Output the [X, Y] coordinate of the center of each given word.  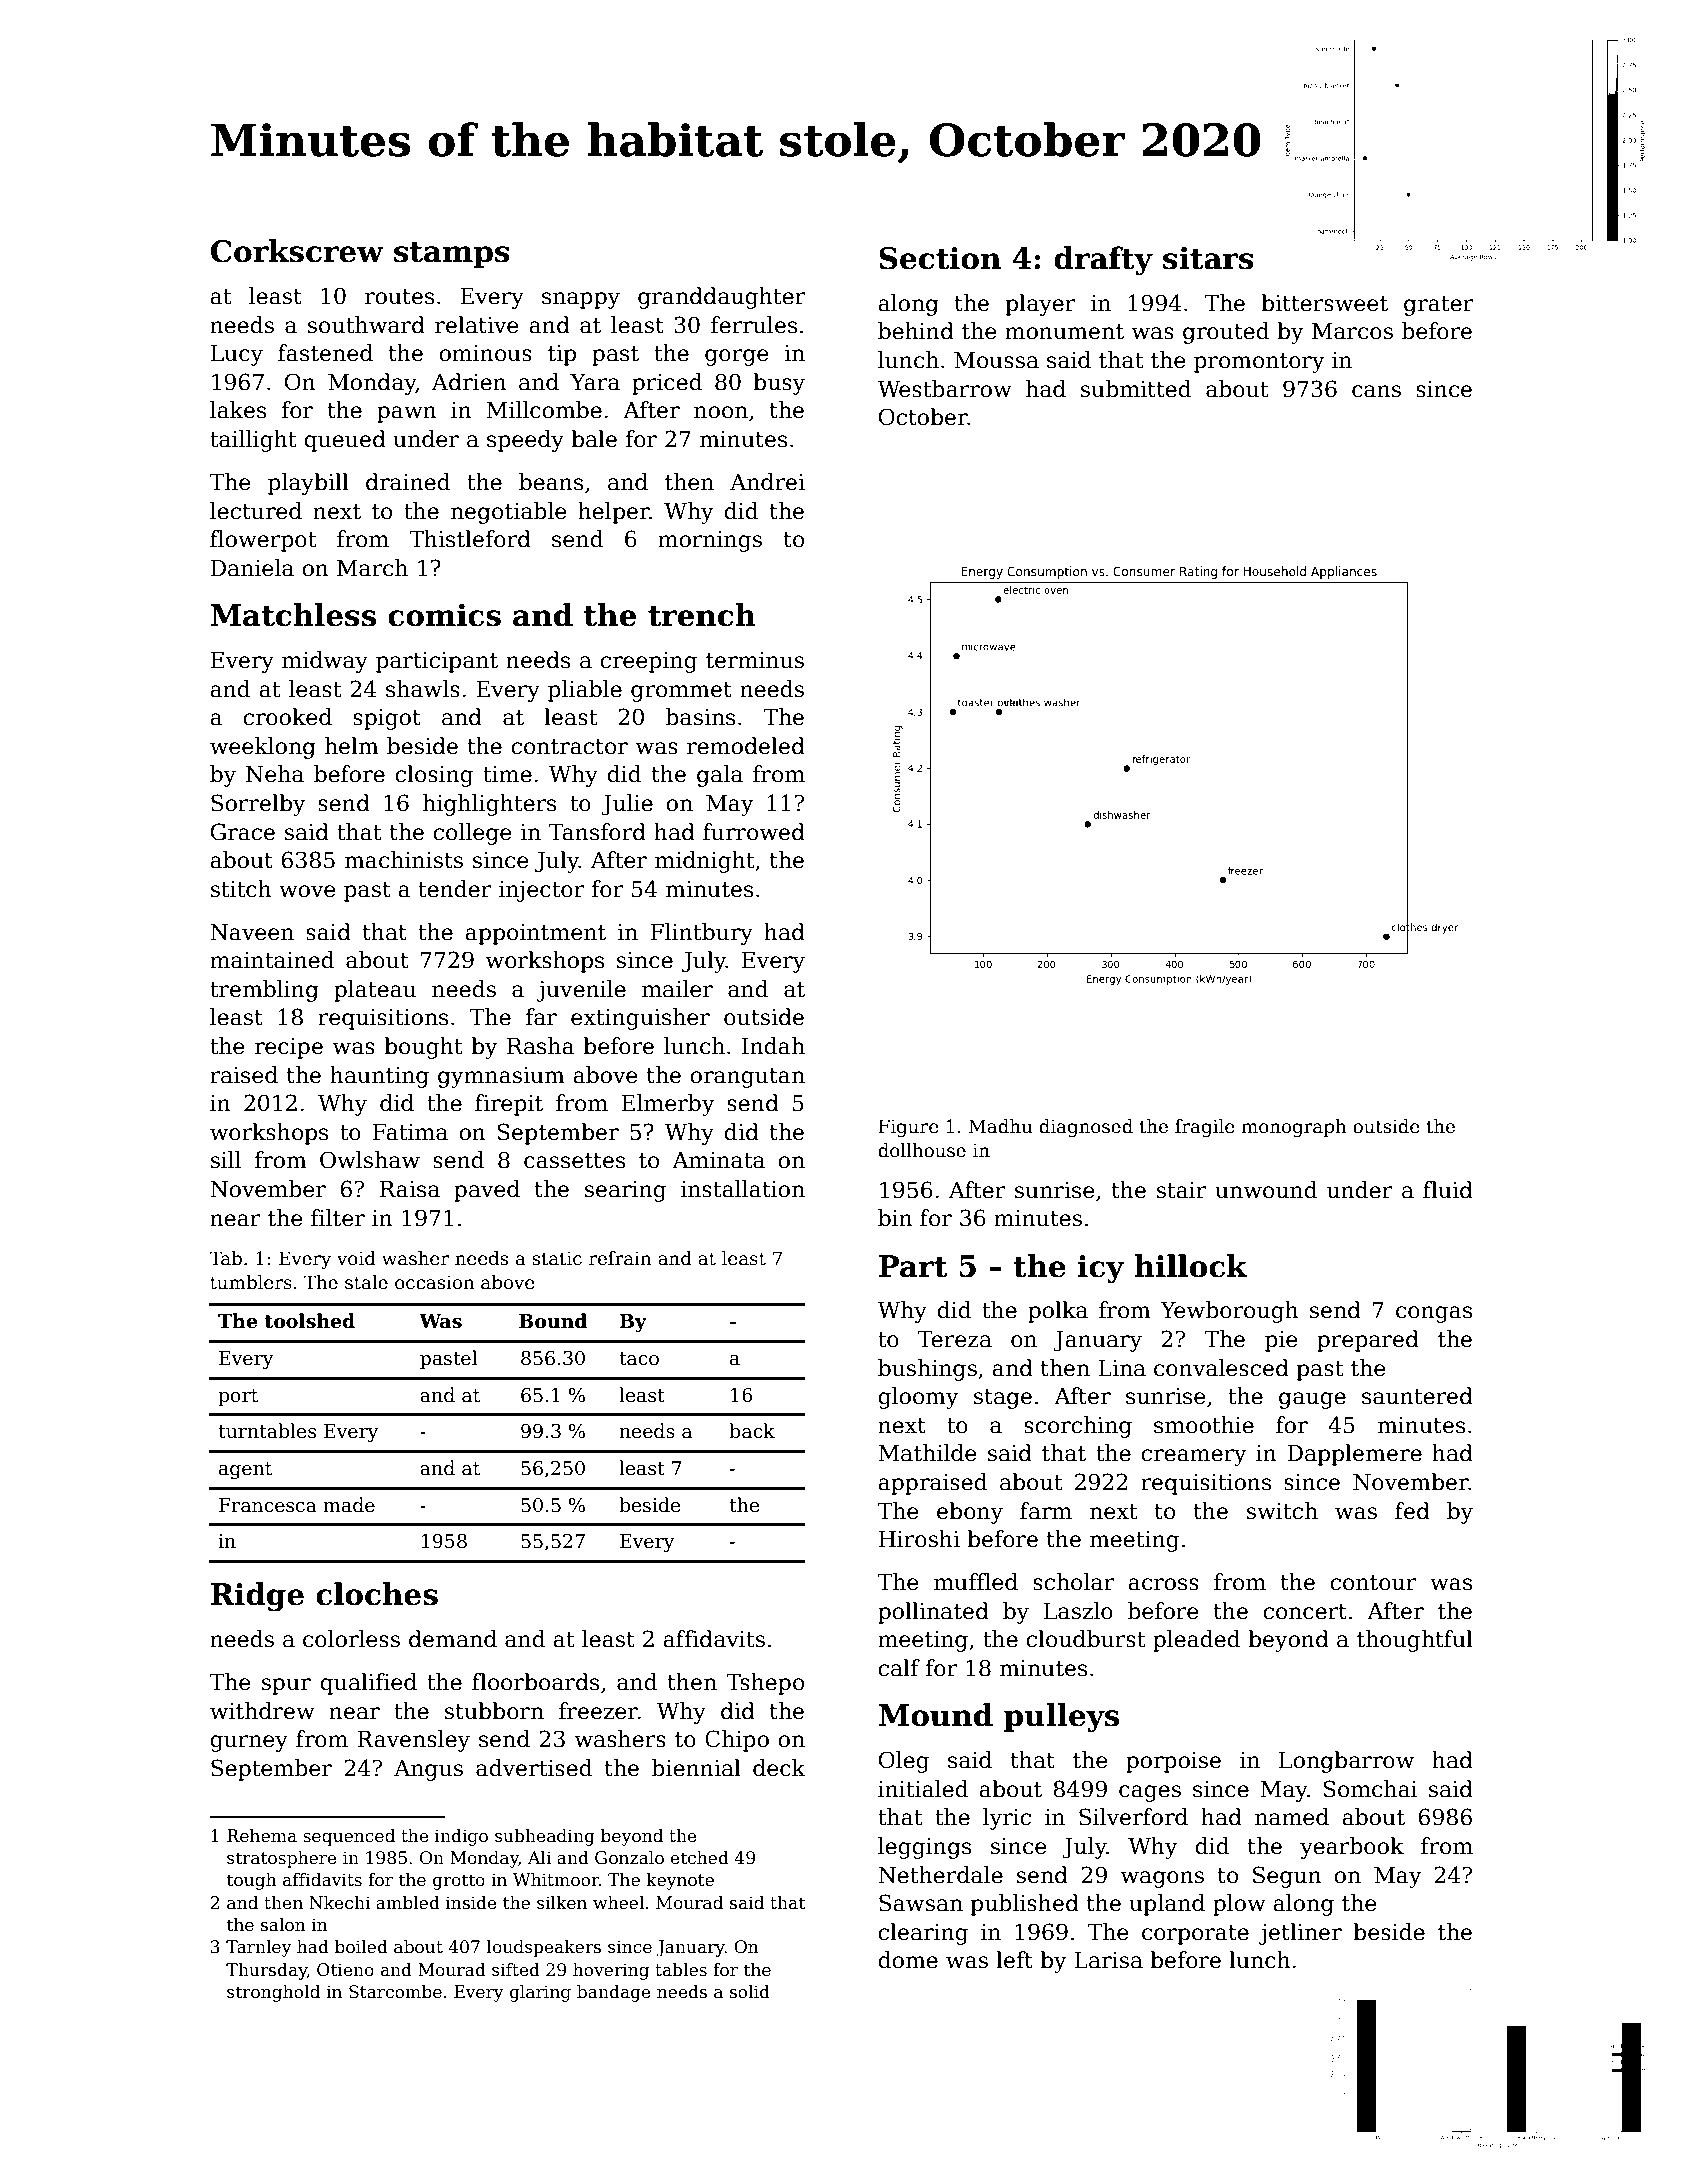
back [752, 1431]
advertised [534, 1768]
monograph [1294, 1128]
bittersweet [1324, 303]
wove [307, 891]
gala [720, 776]
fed [1412, 1511]
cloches [377, 1594]
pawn [407, 414]
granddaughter [722, 298]
